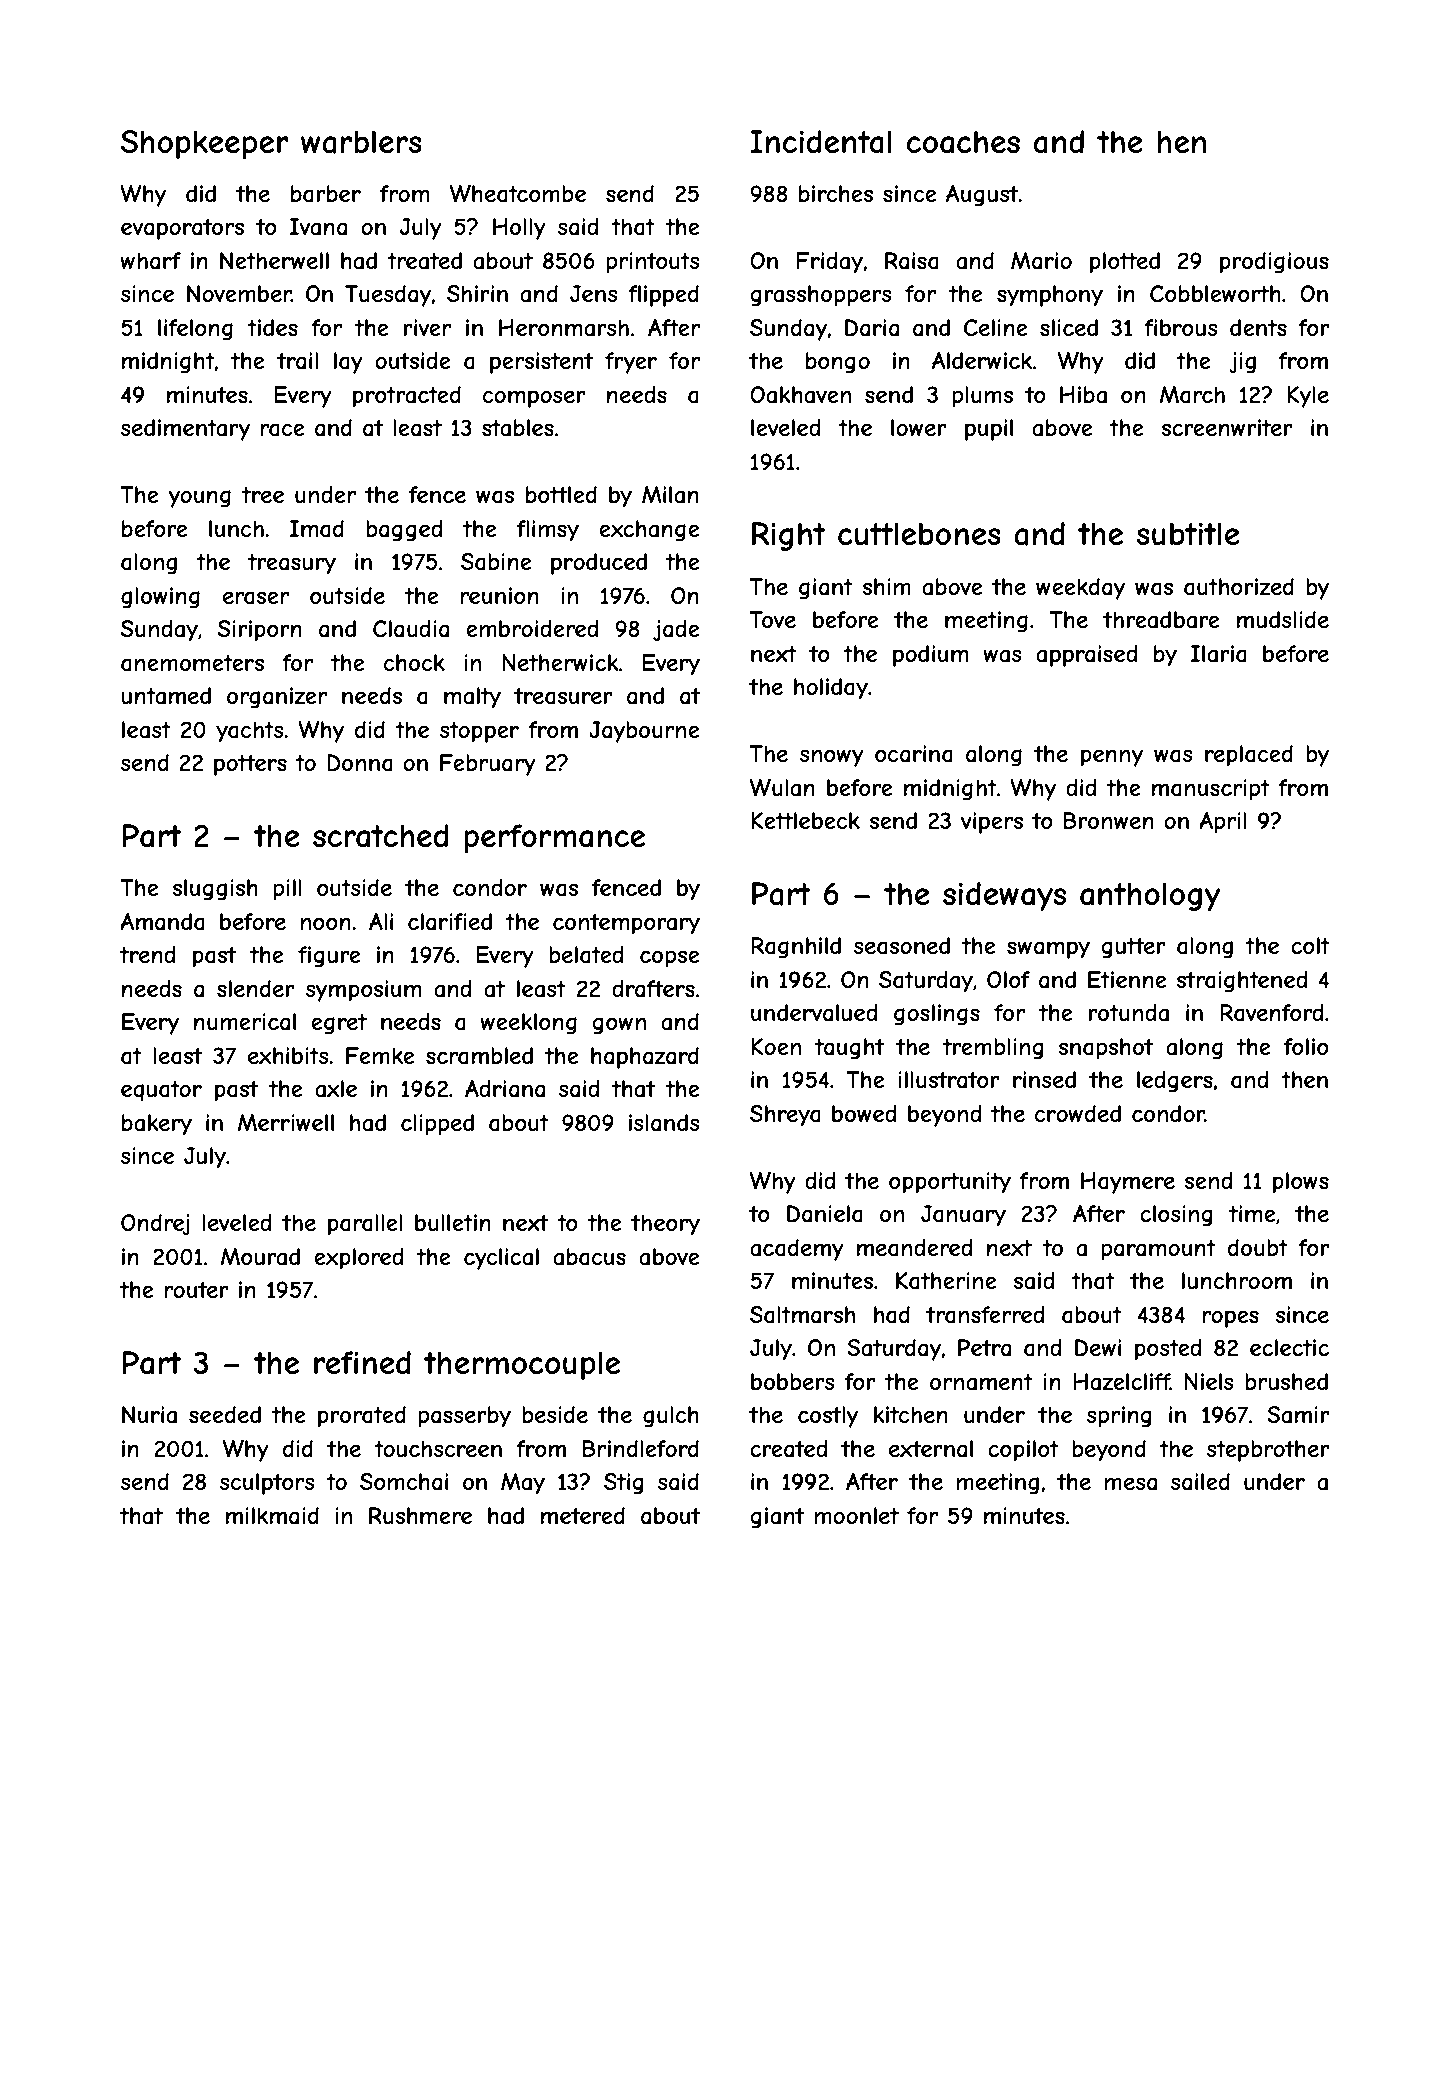 The width and height of the document is (1450, 2100). I want to click on March, so click(1192, 395).
